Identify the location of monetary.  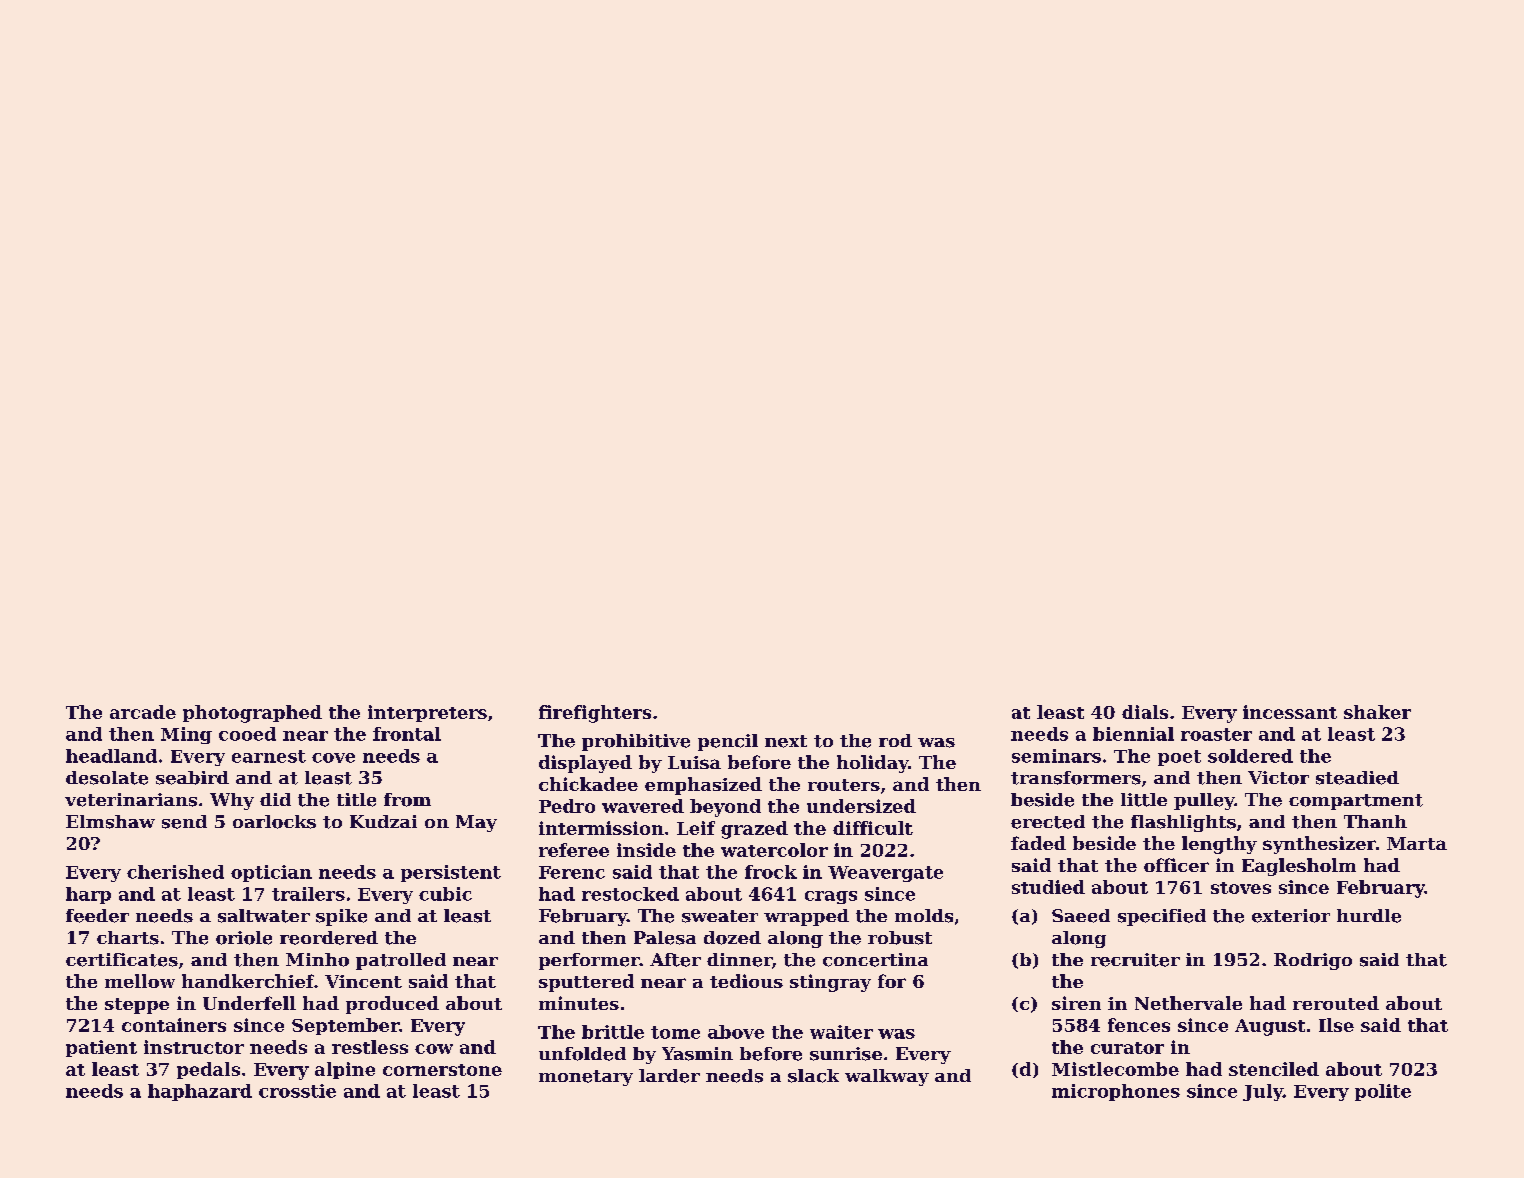
(586, 1078).
